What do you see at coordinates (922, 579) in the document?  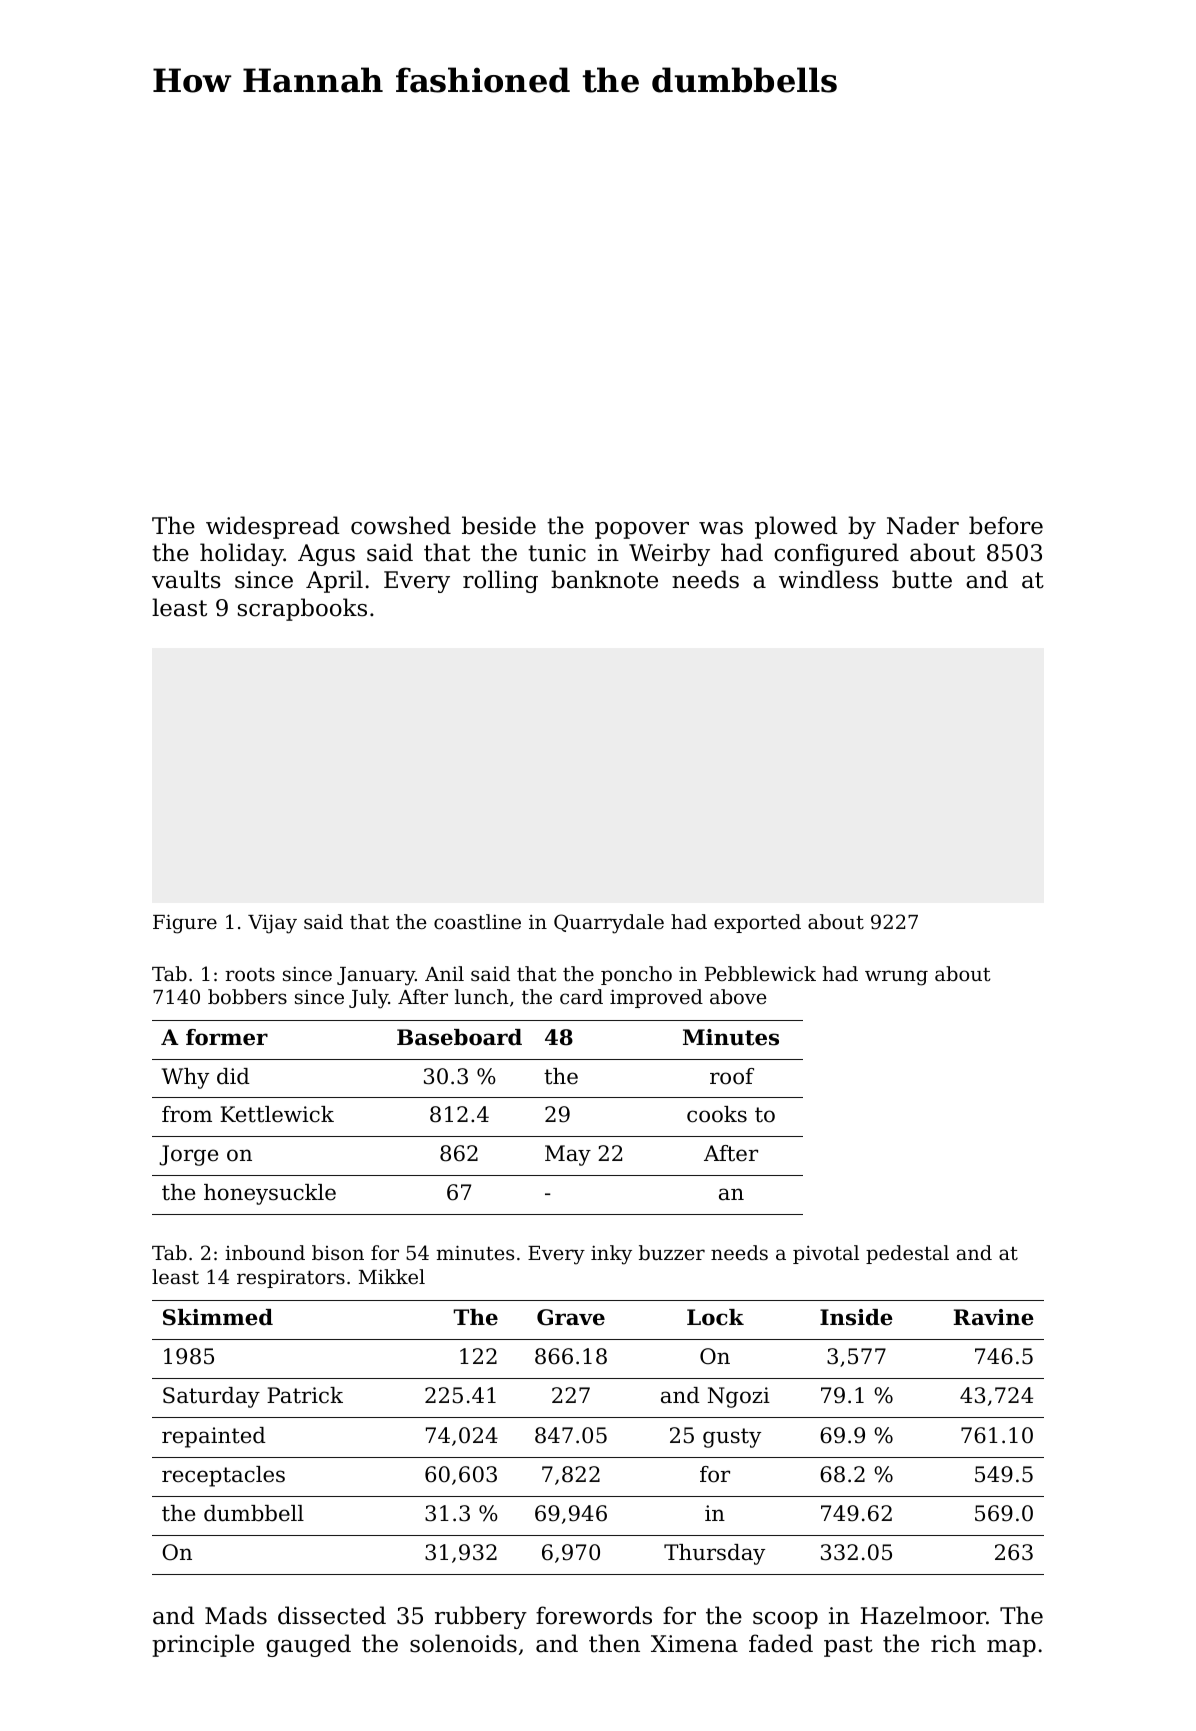 I see `butte` at bounding box center [922, 579].
